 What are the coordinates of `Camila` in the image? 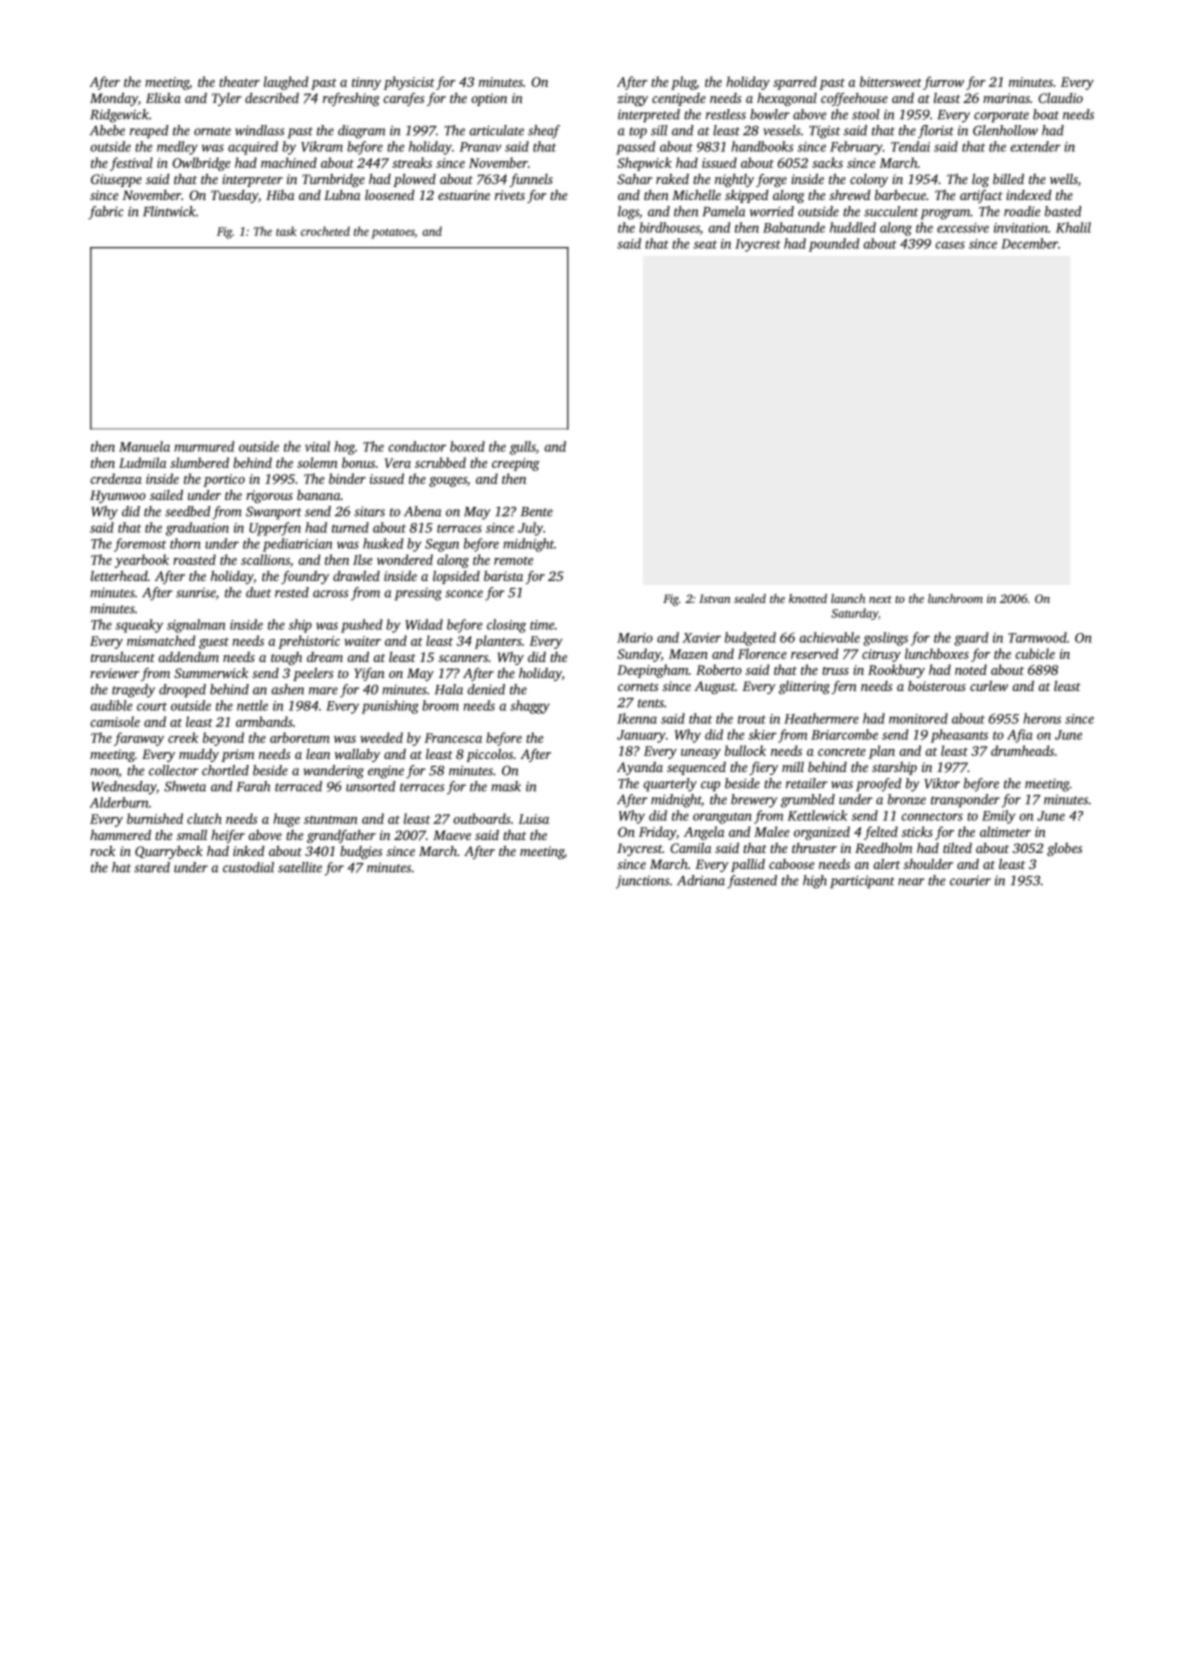 It's located at (691, 847).
